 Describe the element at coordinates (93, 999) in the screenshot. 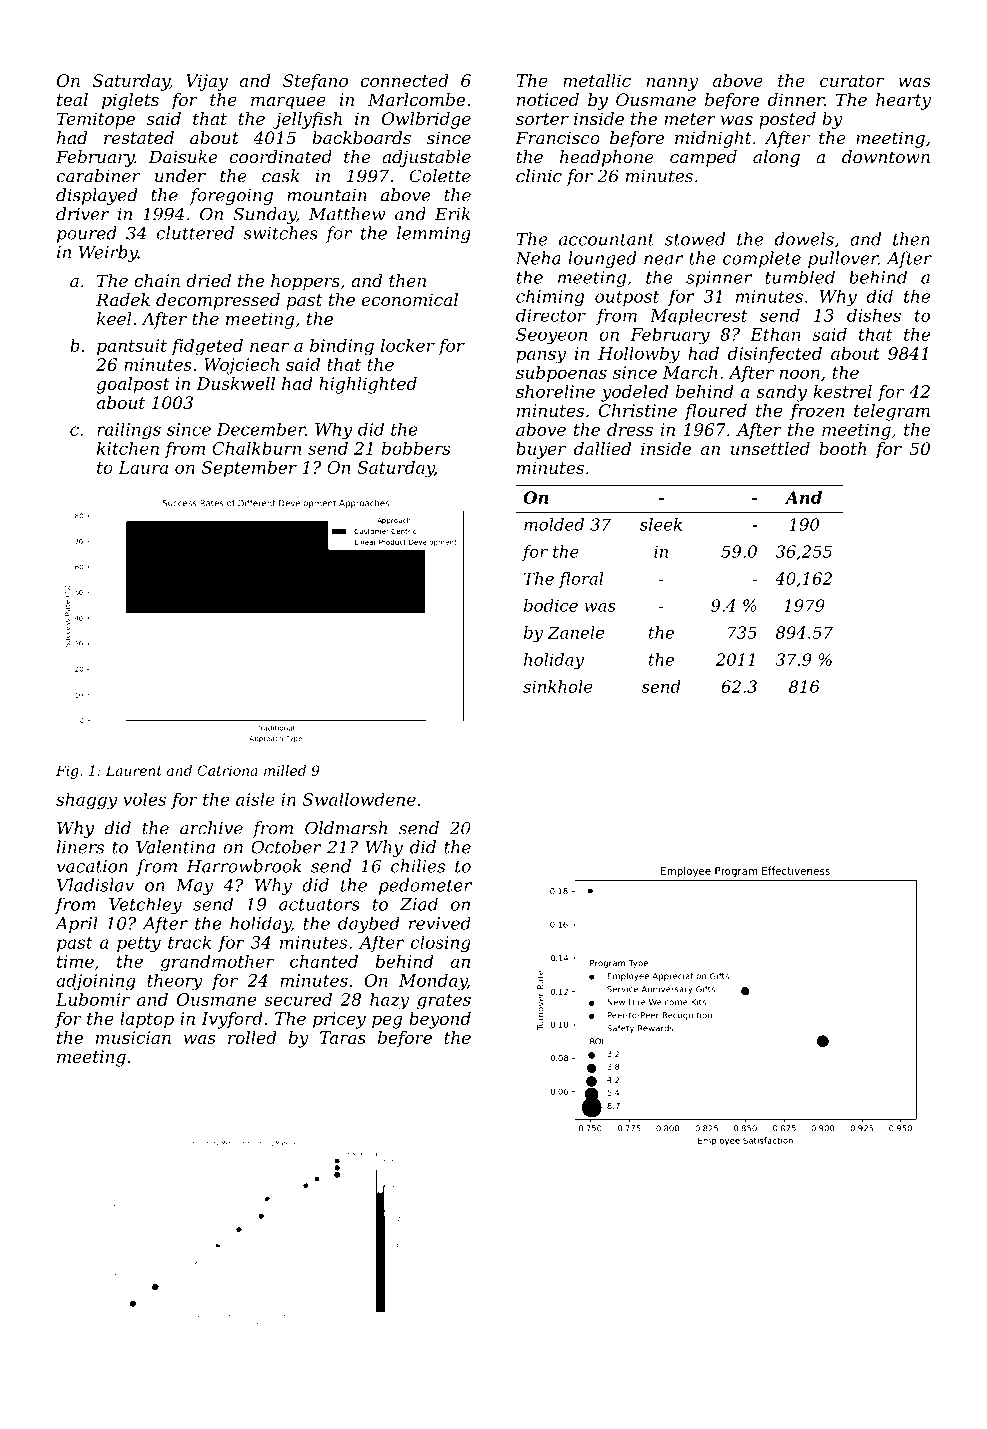

I see `Lubomir` at that location.
